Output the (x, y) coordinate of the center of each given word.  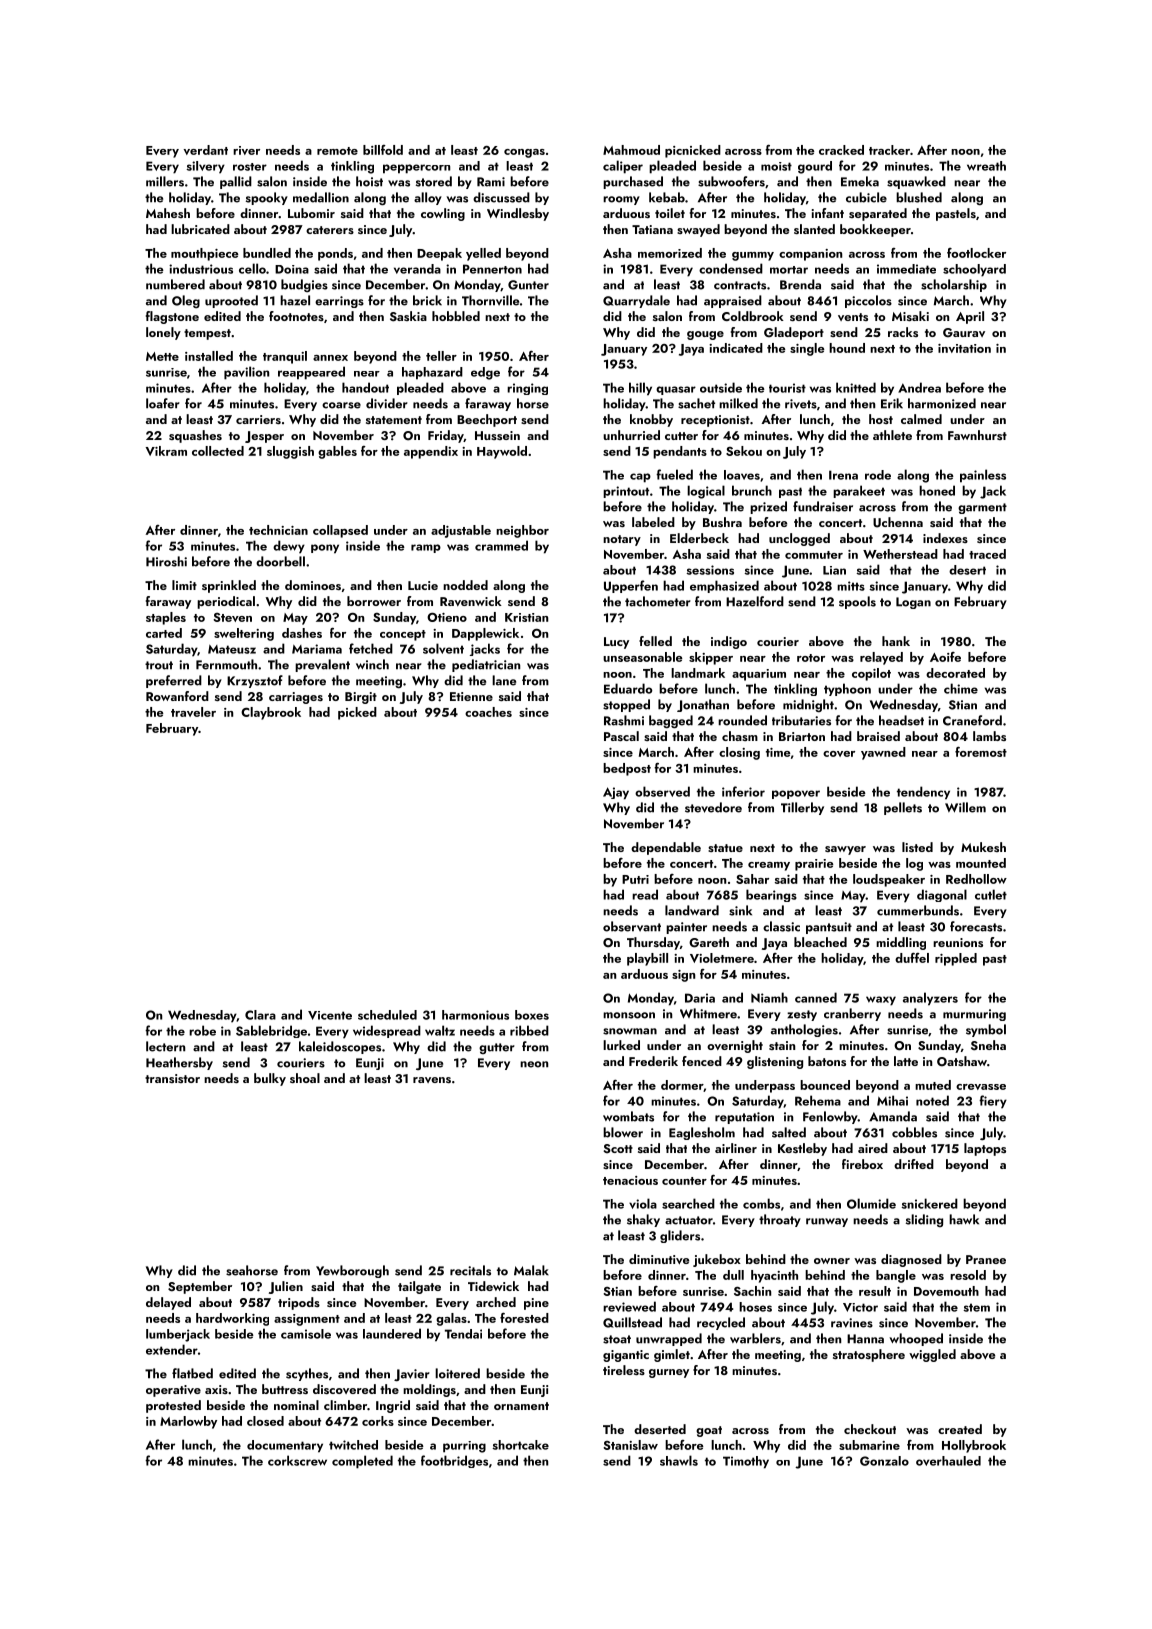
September (200, 1287)
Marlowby (188, 1422)
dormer (682, 1085)
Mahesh (168, 213)
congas (524, 153)
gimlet (672, 1355)
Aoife (945, 657)
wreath (986, 166)
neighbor (522, 531)
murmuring (974, 1015)
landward (692, 910)
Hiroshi (166, 561)
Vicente (330, 1015)
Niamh (769, 997)
